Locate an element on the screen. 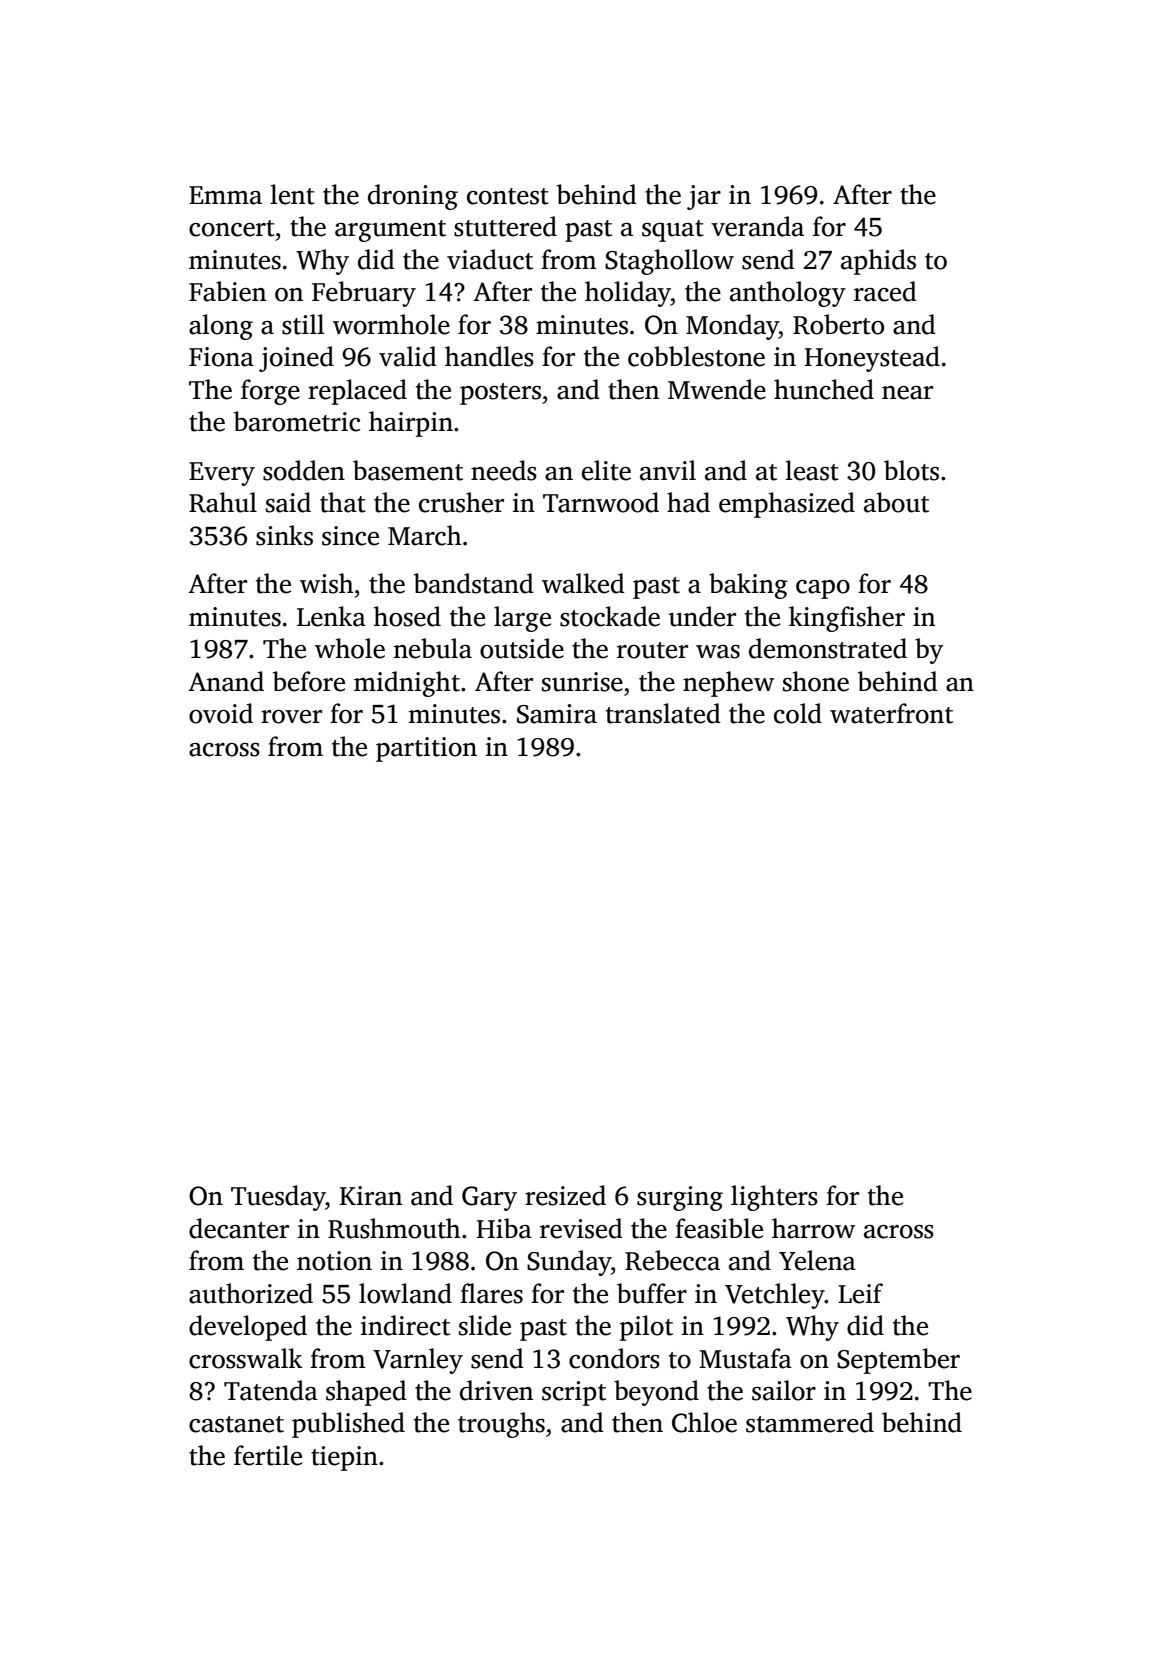 The width and height of the screenshot is (1165, 1654). tiepin is located at coordinates (344, 1458).
